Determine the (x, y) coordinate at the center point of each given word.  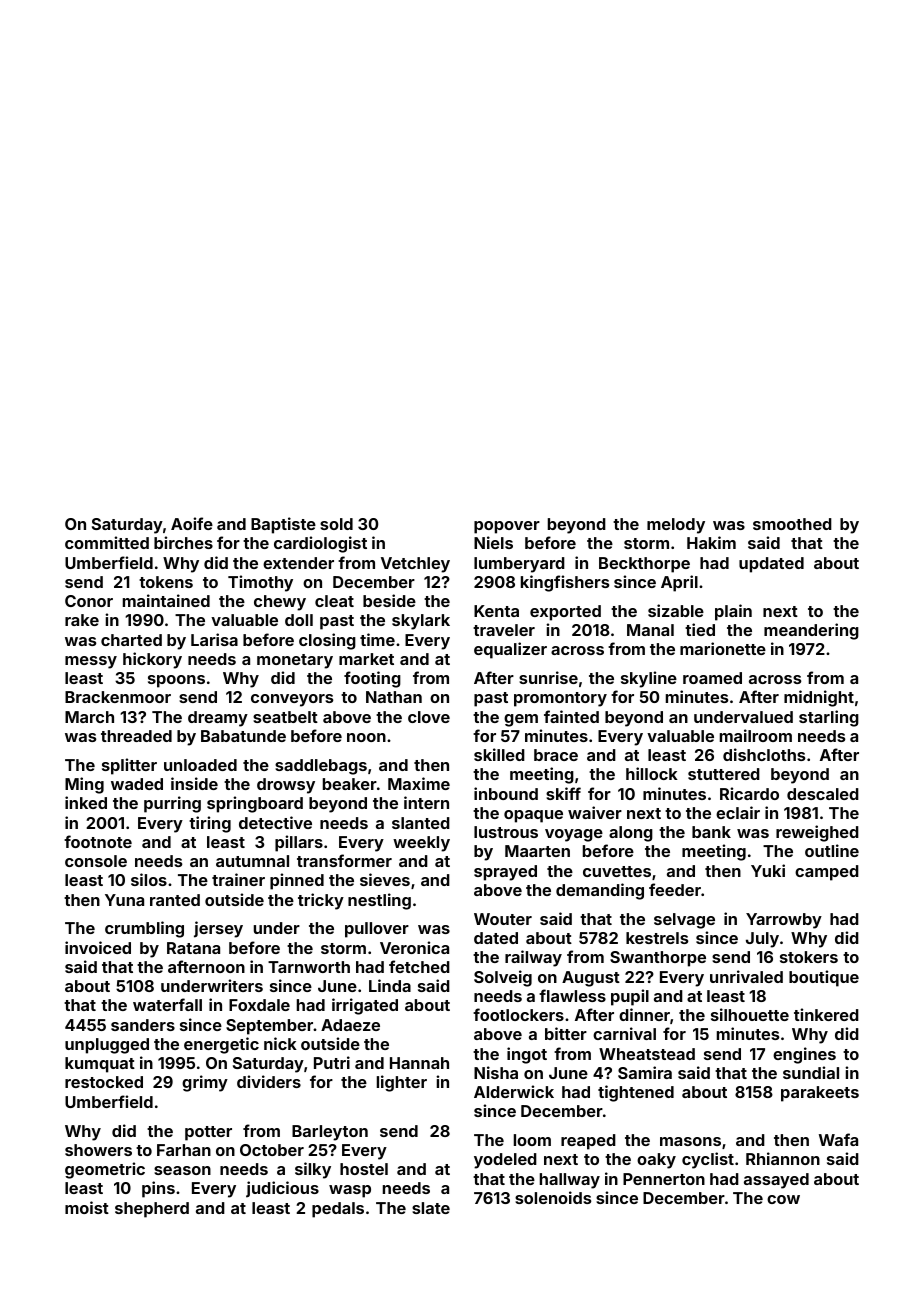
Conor (89, 601)
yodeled (505, 1161)
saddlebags (321, 767)
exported (565, 613)
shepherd (152, 1210)
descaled (823, 794)
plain (733, 612)
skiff (563, 793)
